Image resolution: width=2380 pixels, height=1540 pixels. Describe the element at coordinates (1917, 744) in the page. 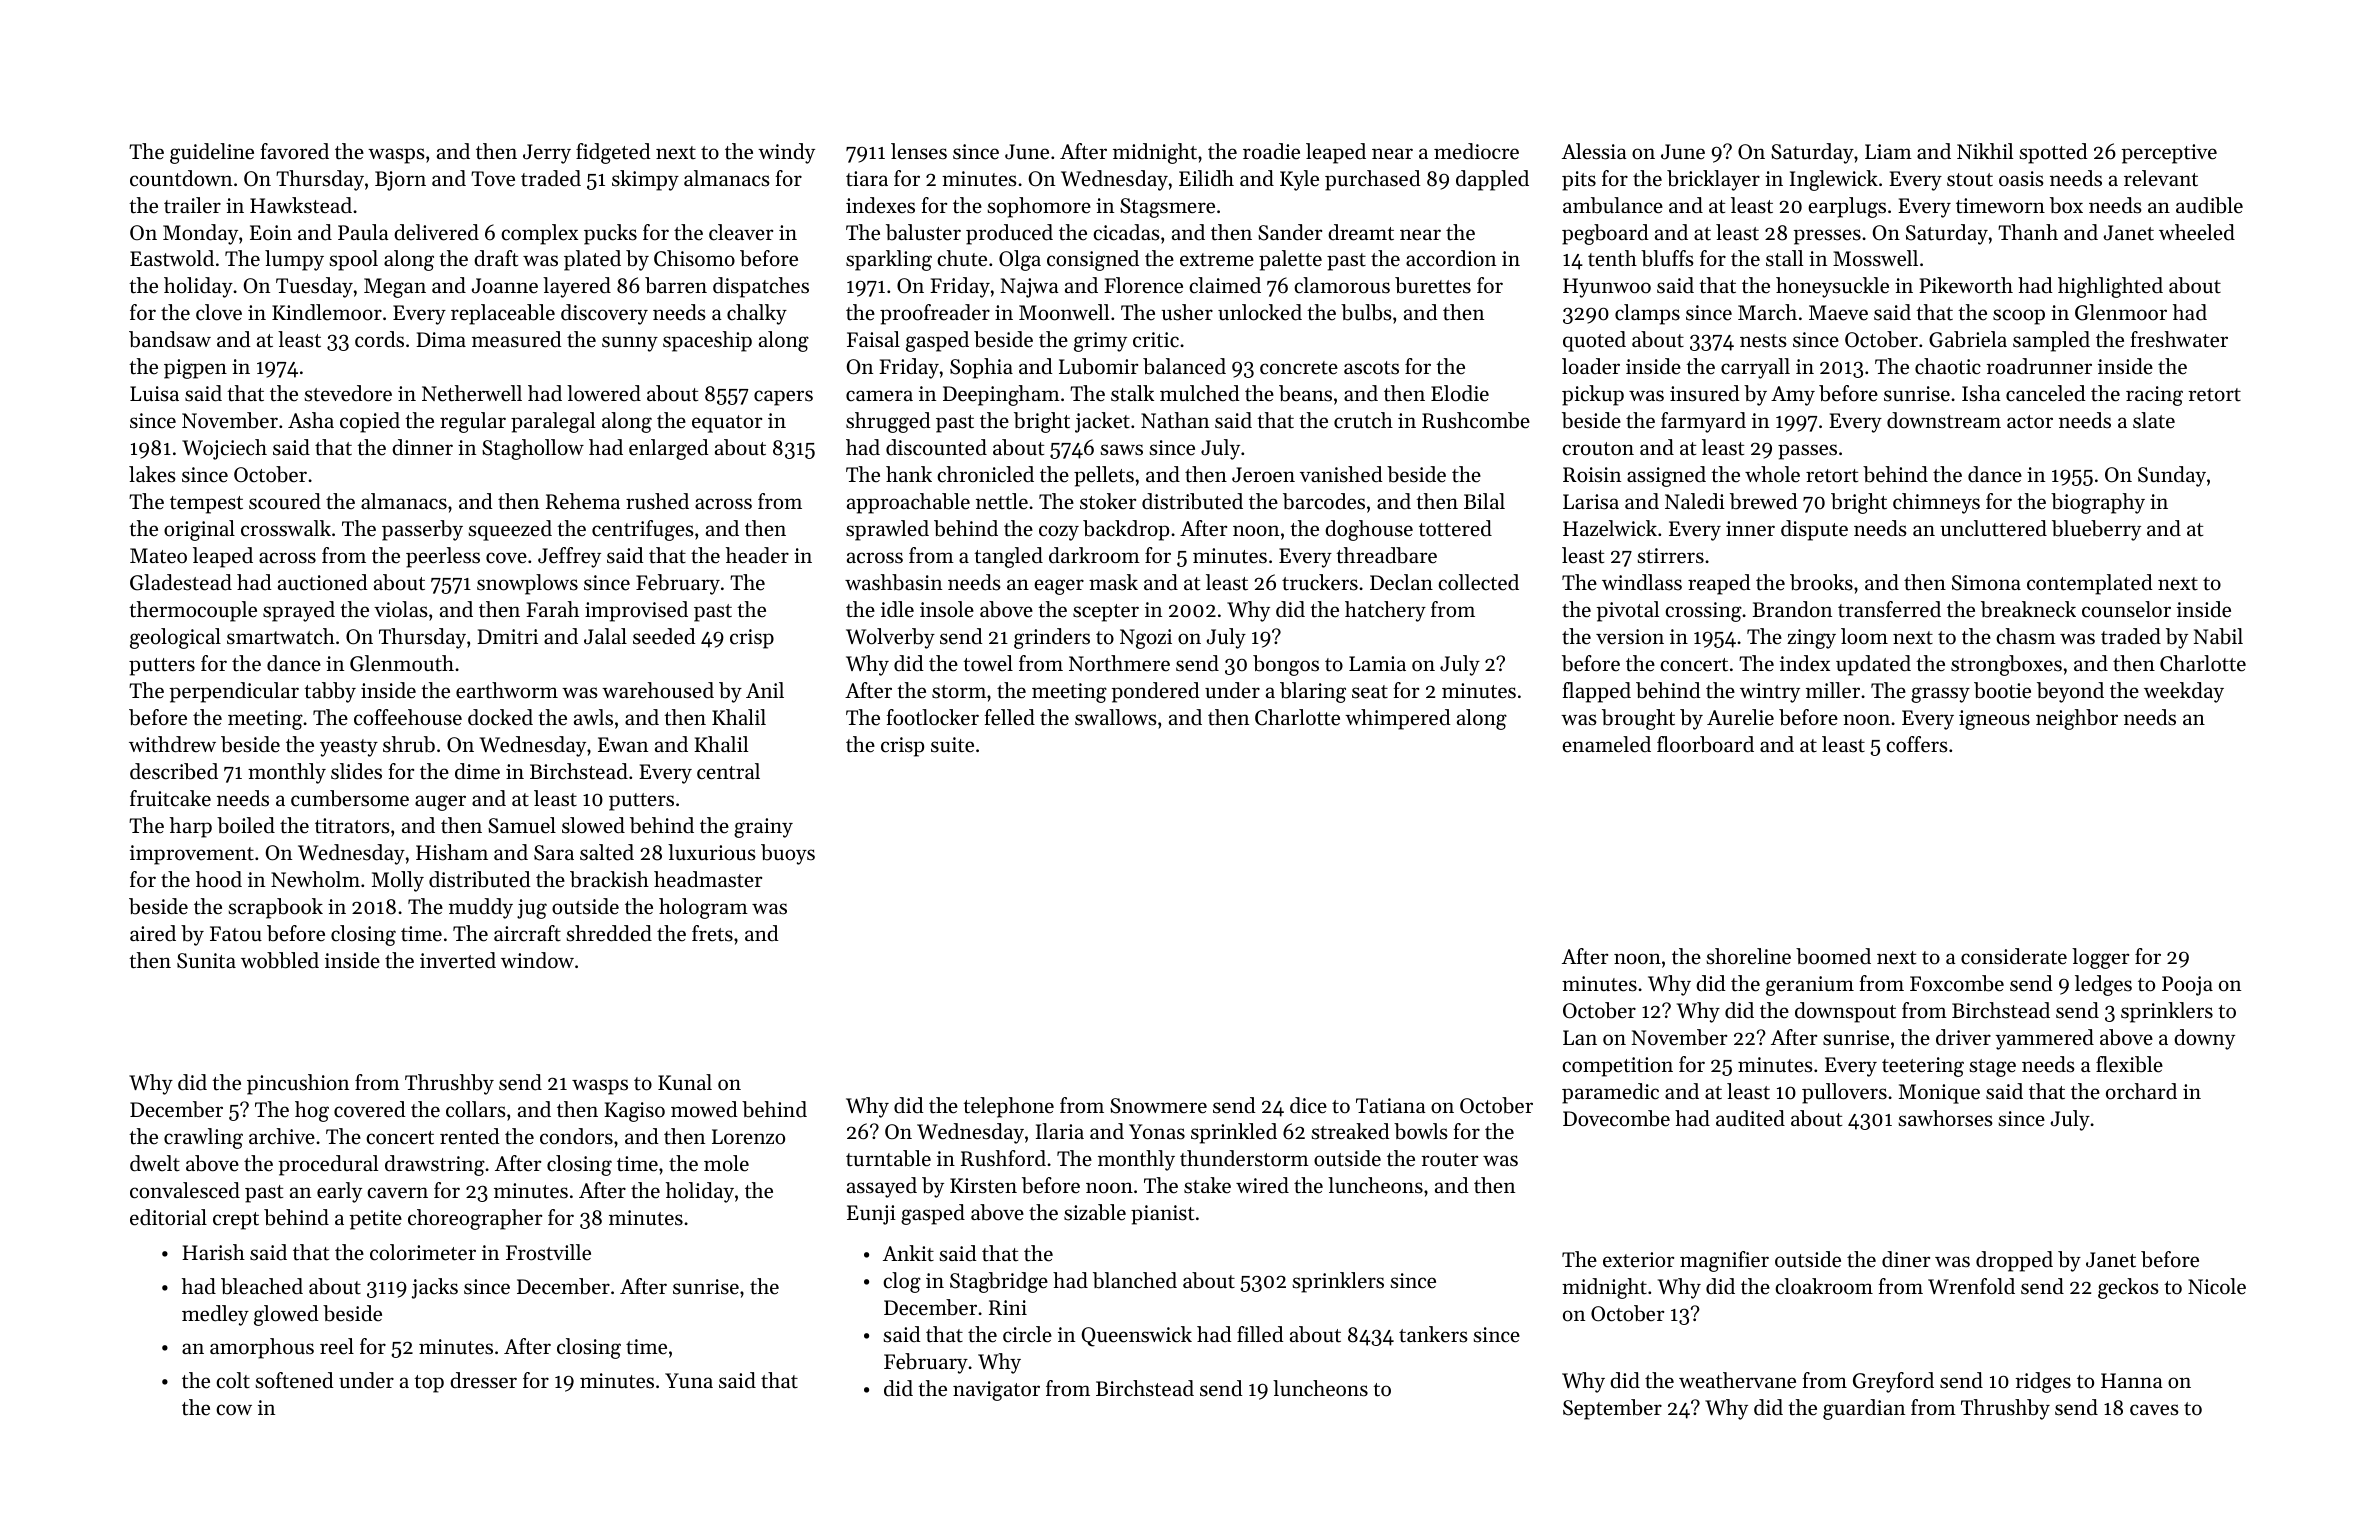

I see `coffers` at that location.
